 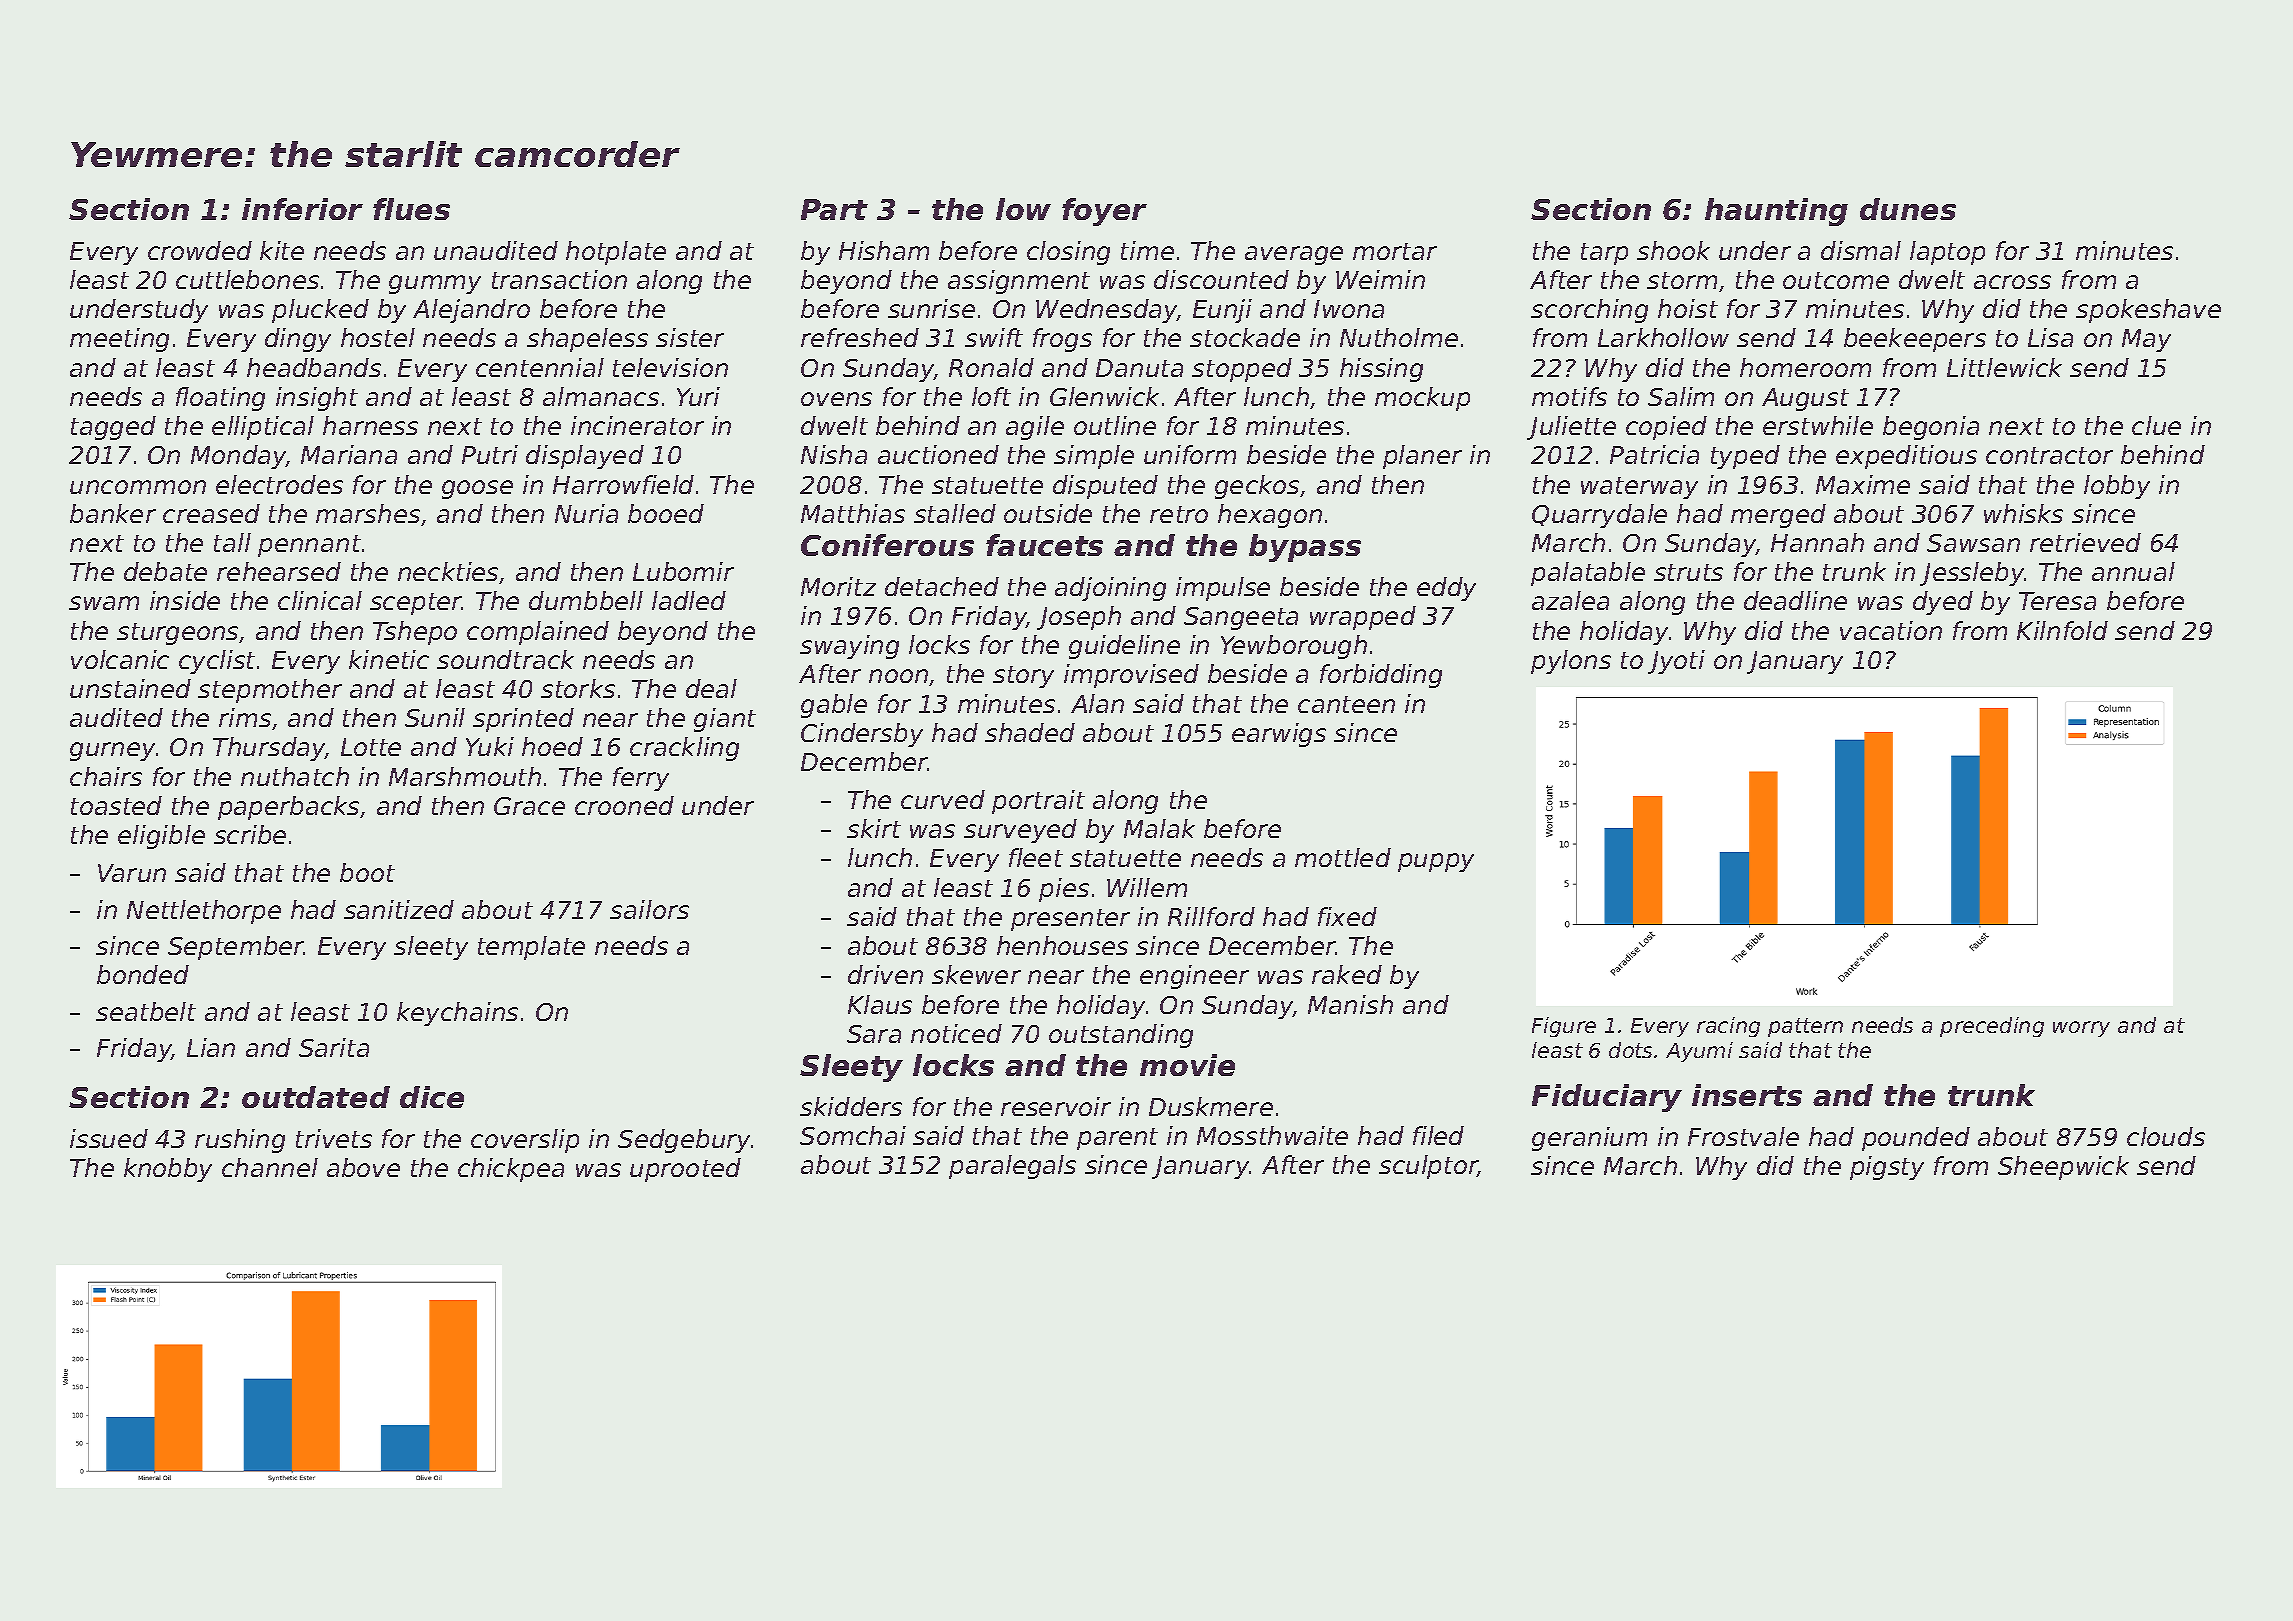 What do you see at coordinates (1036, 857) in the image?
I see `fleet` at bounding box center [1036, 857].
